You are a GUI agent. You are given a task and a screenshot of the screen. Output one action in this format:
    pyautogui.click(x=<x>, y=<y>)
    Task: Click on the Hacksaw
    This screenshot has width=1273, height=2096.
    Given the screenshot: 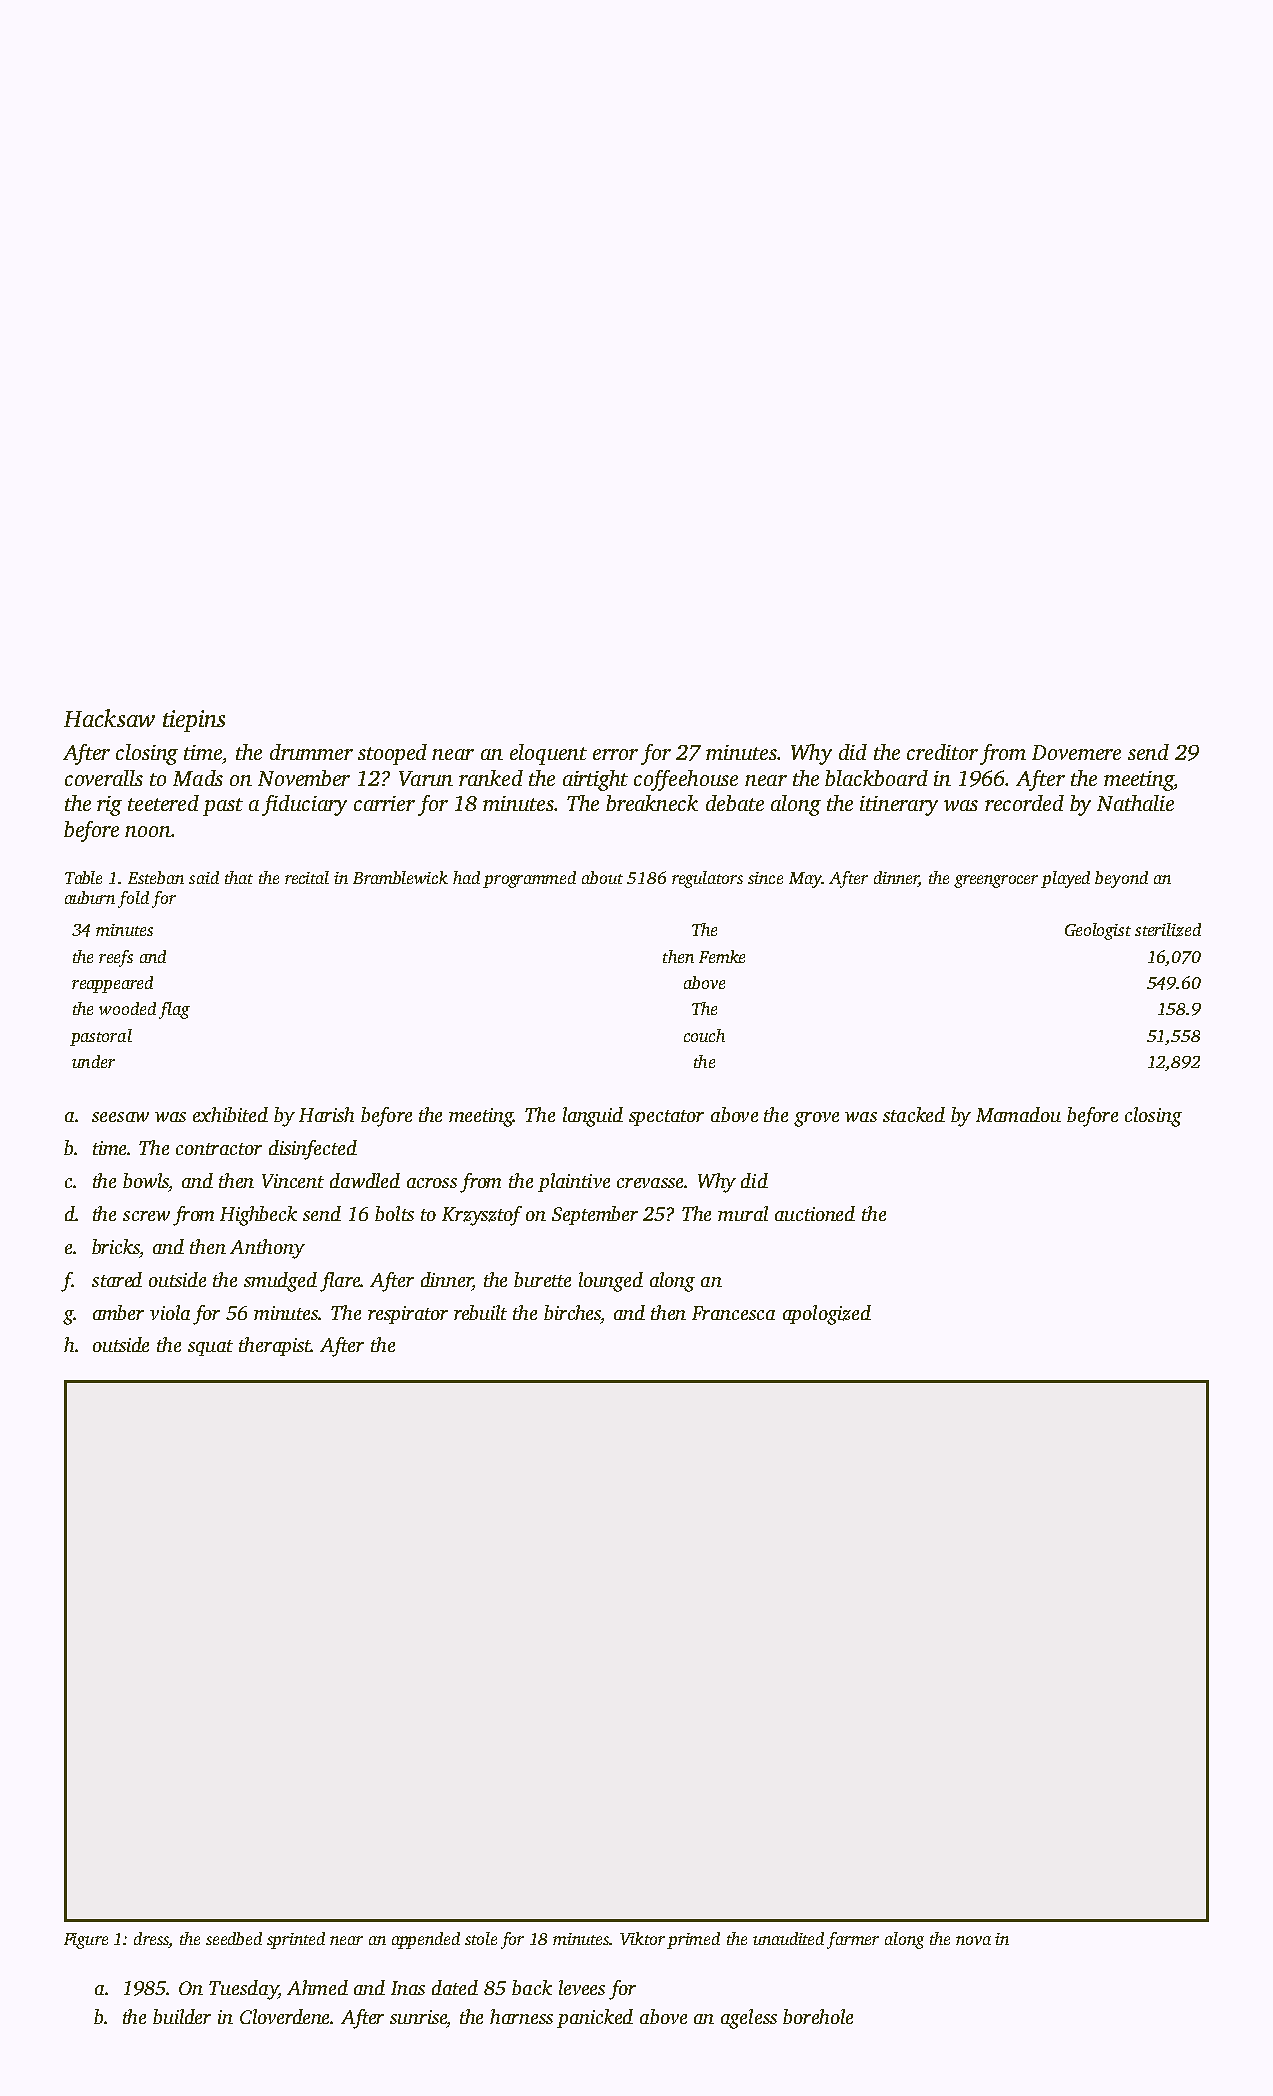 What is the action you would take?
    pyautogui.click(x=109, y=718)
